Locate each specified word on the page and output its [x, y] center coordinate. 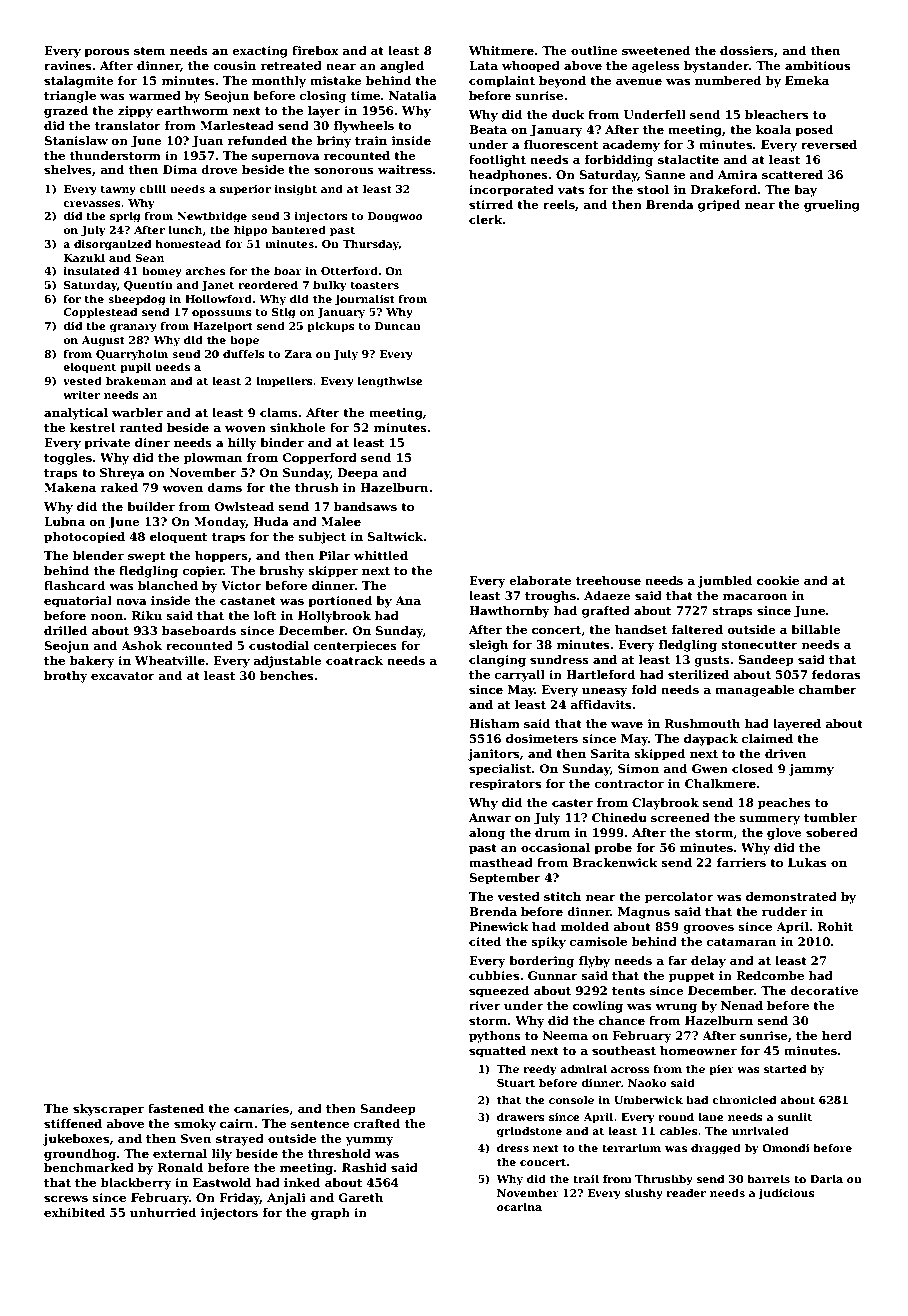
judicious [786, 1194]
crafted [377, 1123]
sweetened [656, 50]
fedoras [836, 674]
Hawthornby [509, 612]
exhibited [74, 1212]
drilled [66, 630]
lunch [185, 229]
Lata [483, 65]
